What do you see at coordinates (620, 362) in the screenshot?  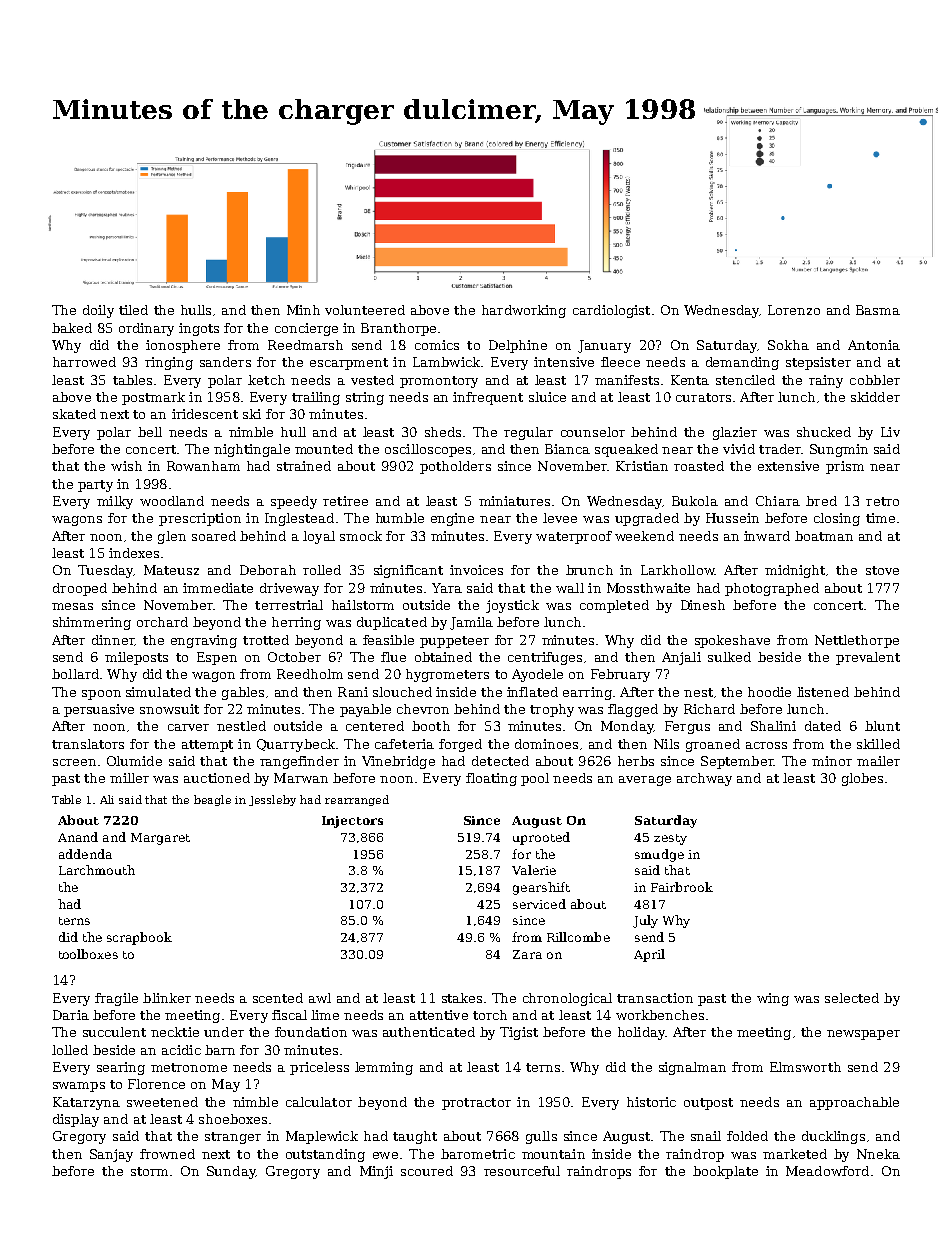 I see `fleece` at bounding box center [620, 362].
